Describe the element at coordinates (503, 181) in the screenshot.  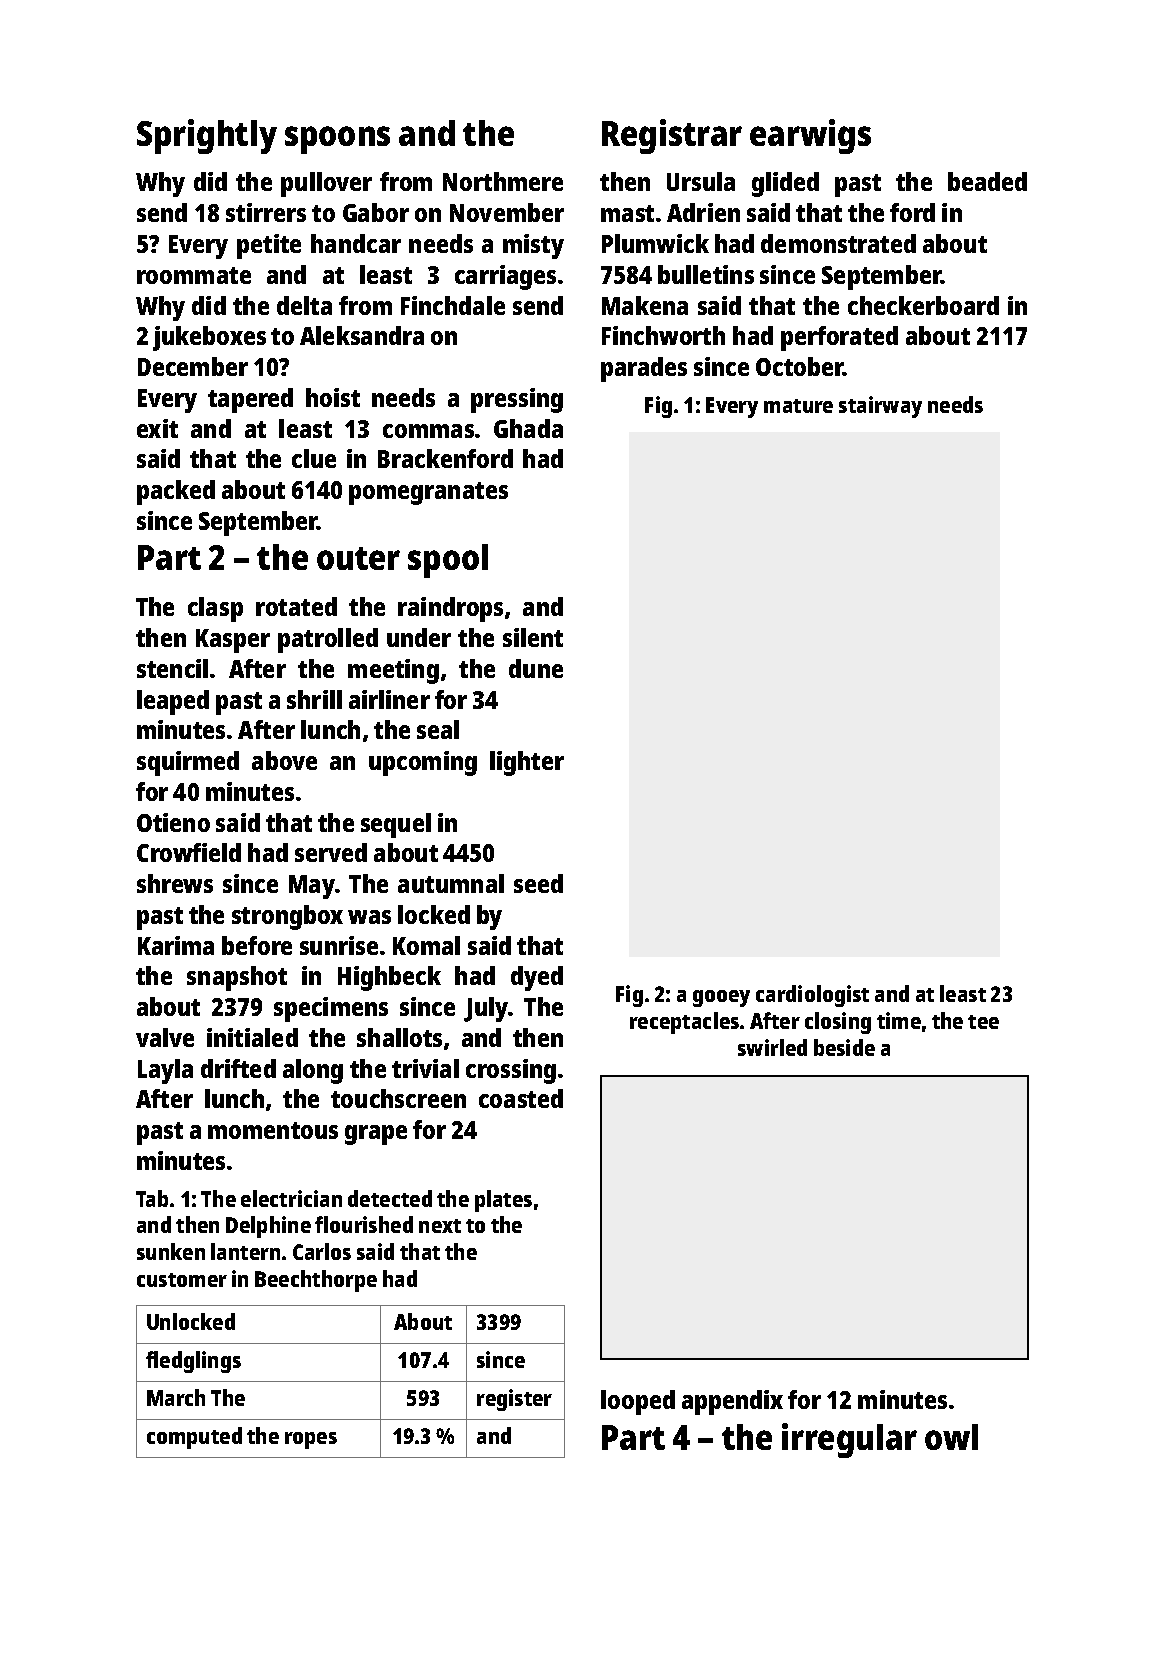
I see `Northmere` at that location.
